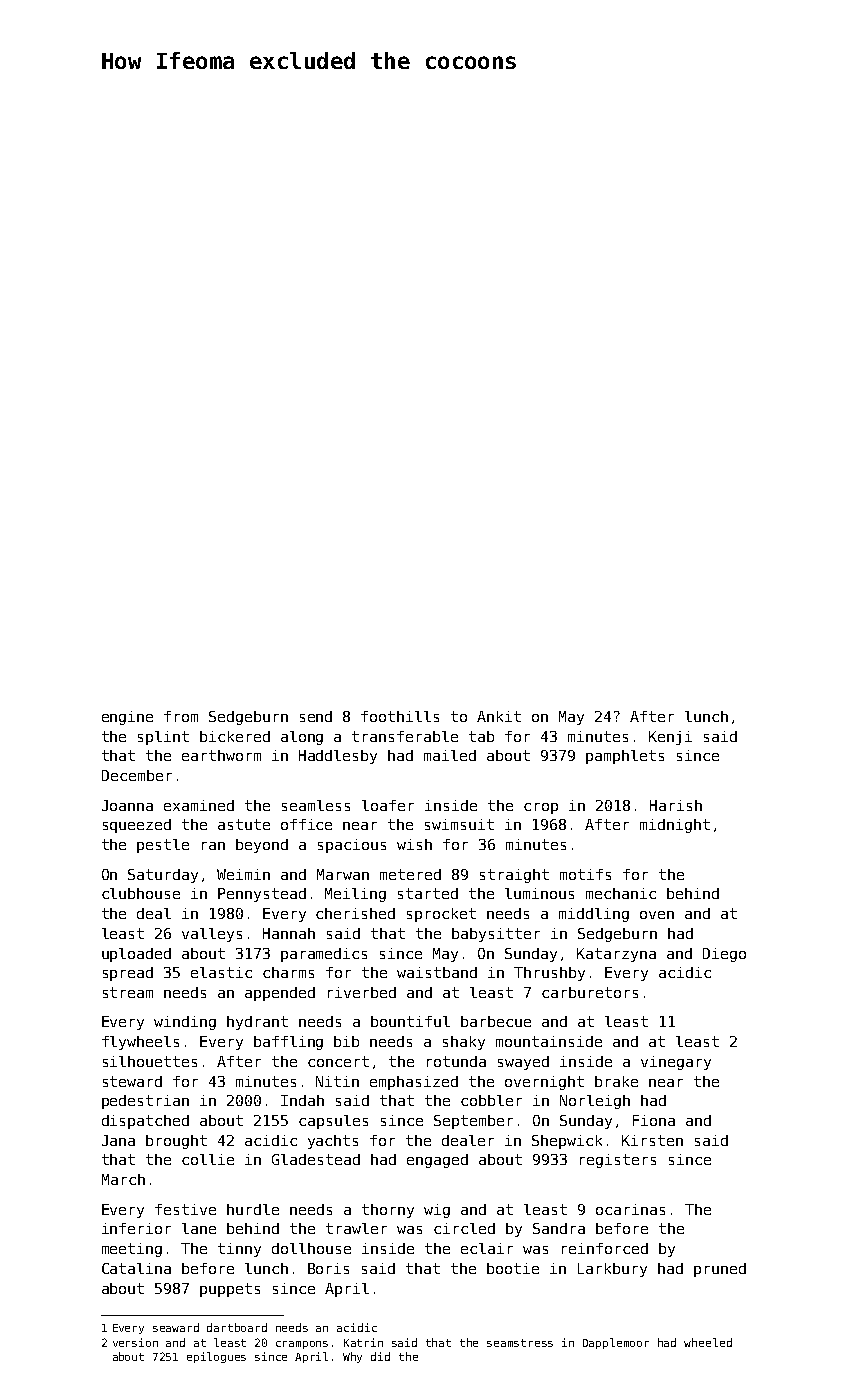 The width and height of the page is (849, 1400). I want to click on circled, so click(464, 1228).
